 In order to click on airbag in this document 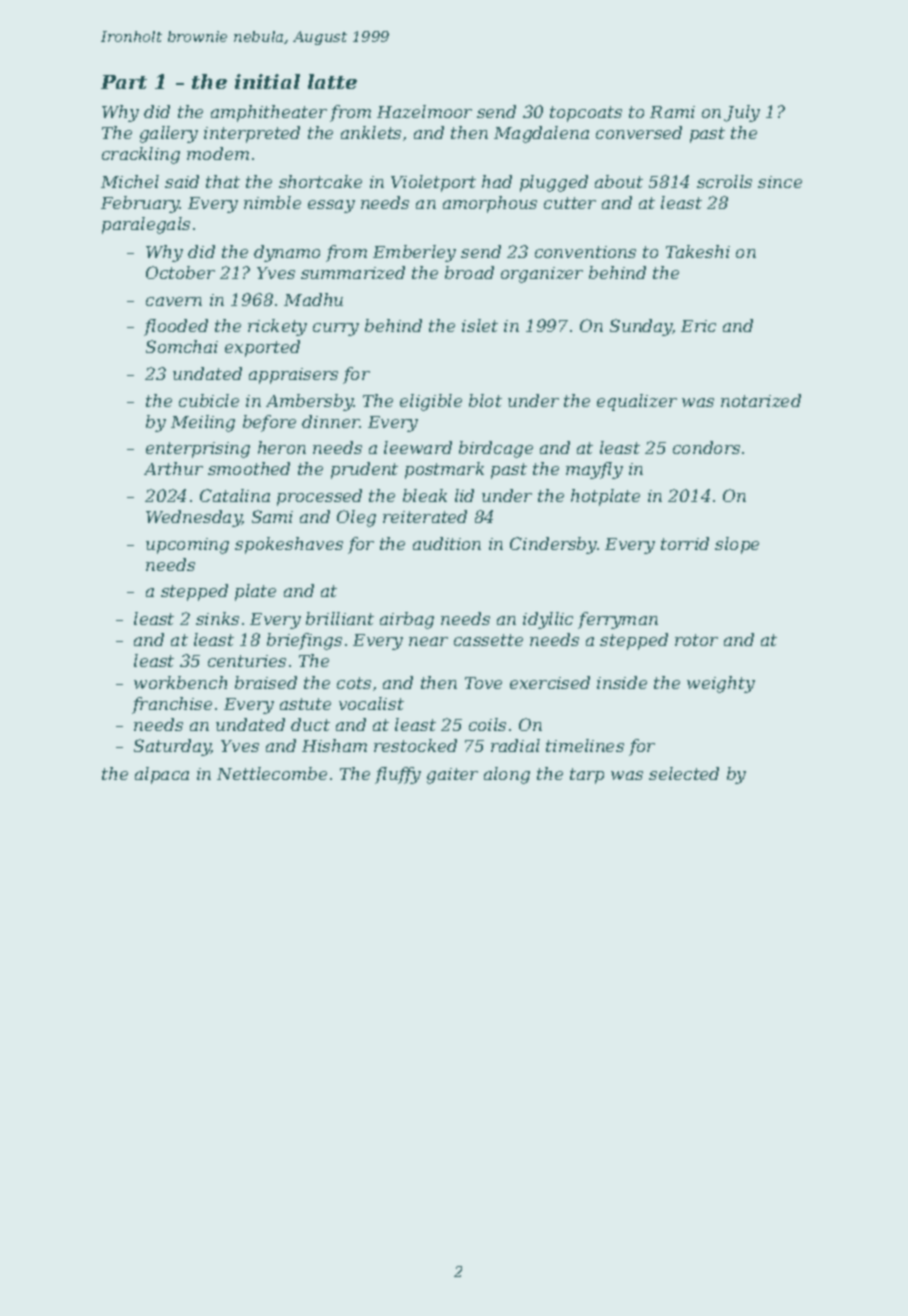, I will do `click(407, 620)`.
